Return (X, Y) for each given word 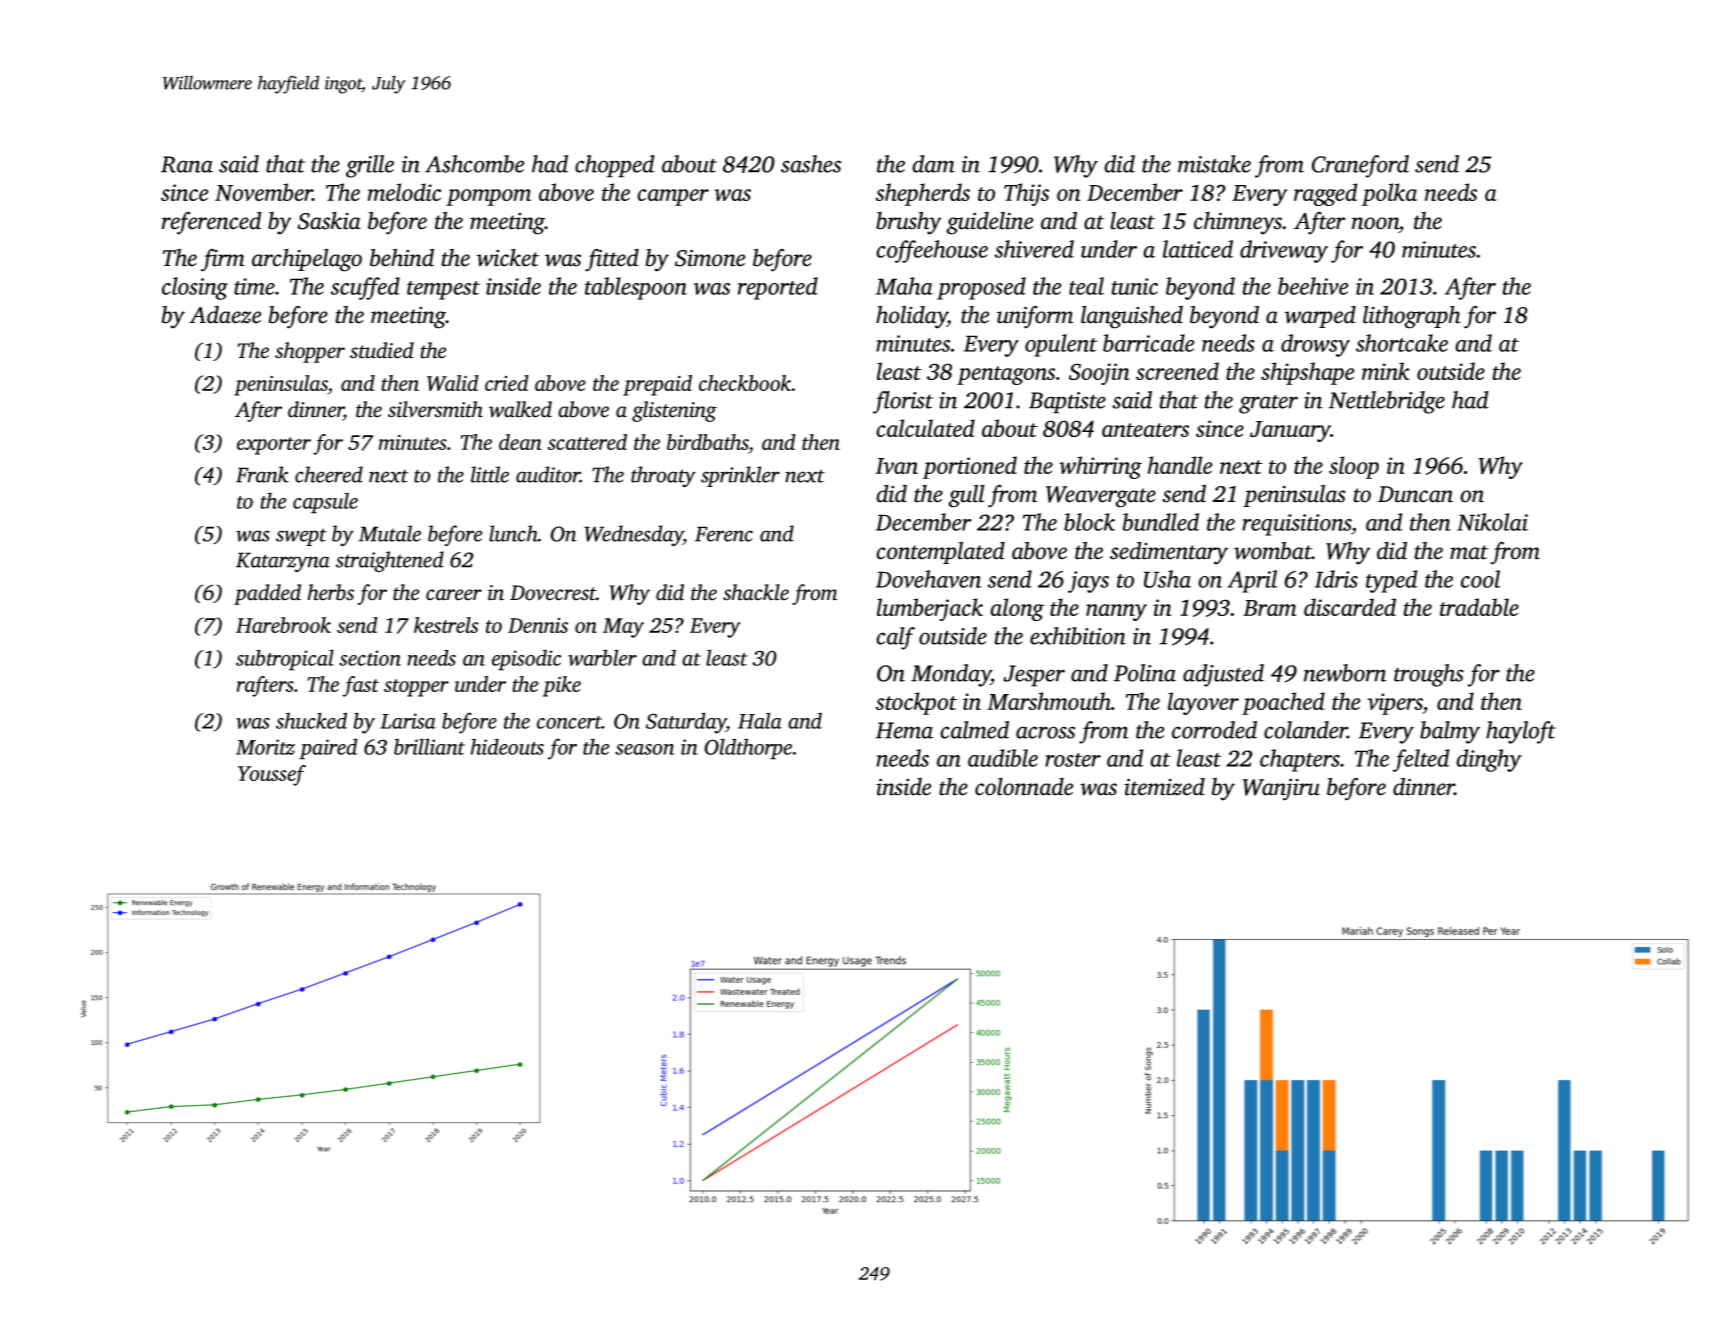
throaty (663, 477)
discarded (1350, 607)
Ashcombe (474, 164)
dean (520, 442)
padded (267, 594)
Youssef (272, 775)
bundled (1161, 522)
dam (933, 164)
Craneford (1360, 166)
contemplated (940, 552)
